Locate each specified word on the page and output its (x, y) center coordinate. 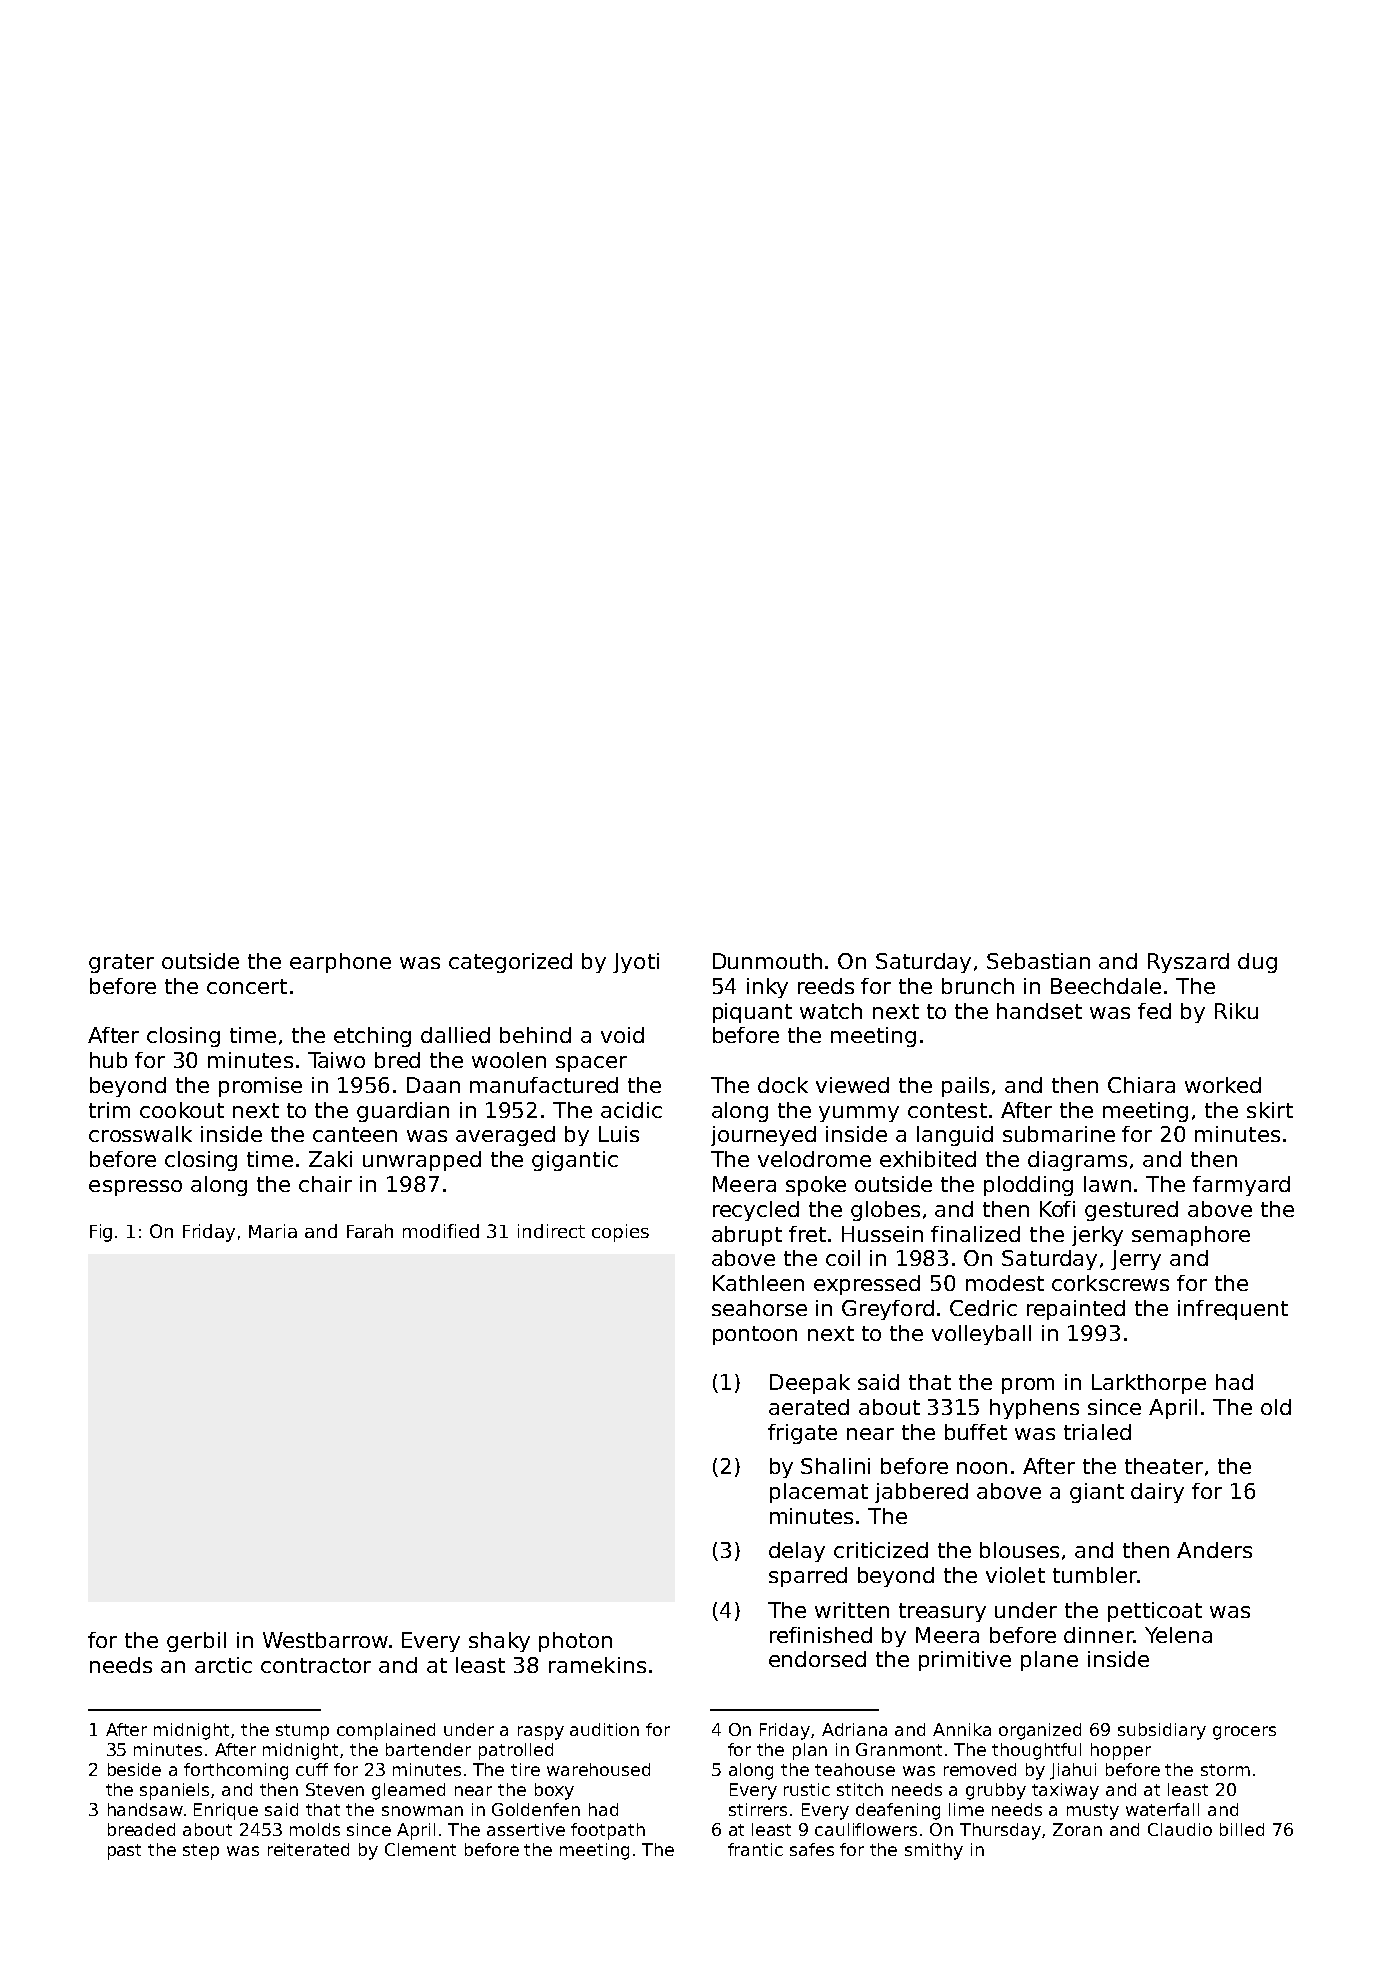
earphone (340, 963)
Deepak (810, 1384)
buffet (976, 1432)
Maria (273, 1231)
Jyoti (636, 963)
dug (1257, 963)
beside (134, 1769)
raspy (541, 1733)
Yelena (1178, 1635)
